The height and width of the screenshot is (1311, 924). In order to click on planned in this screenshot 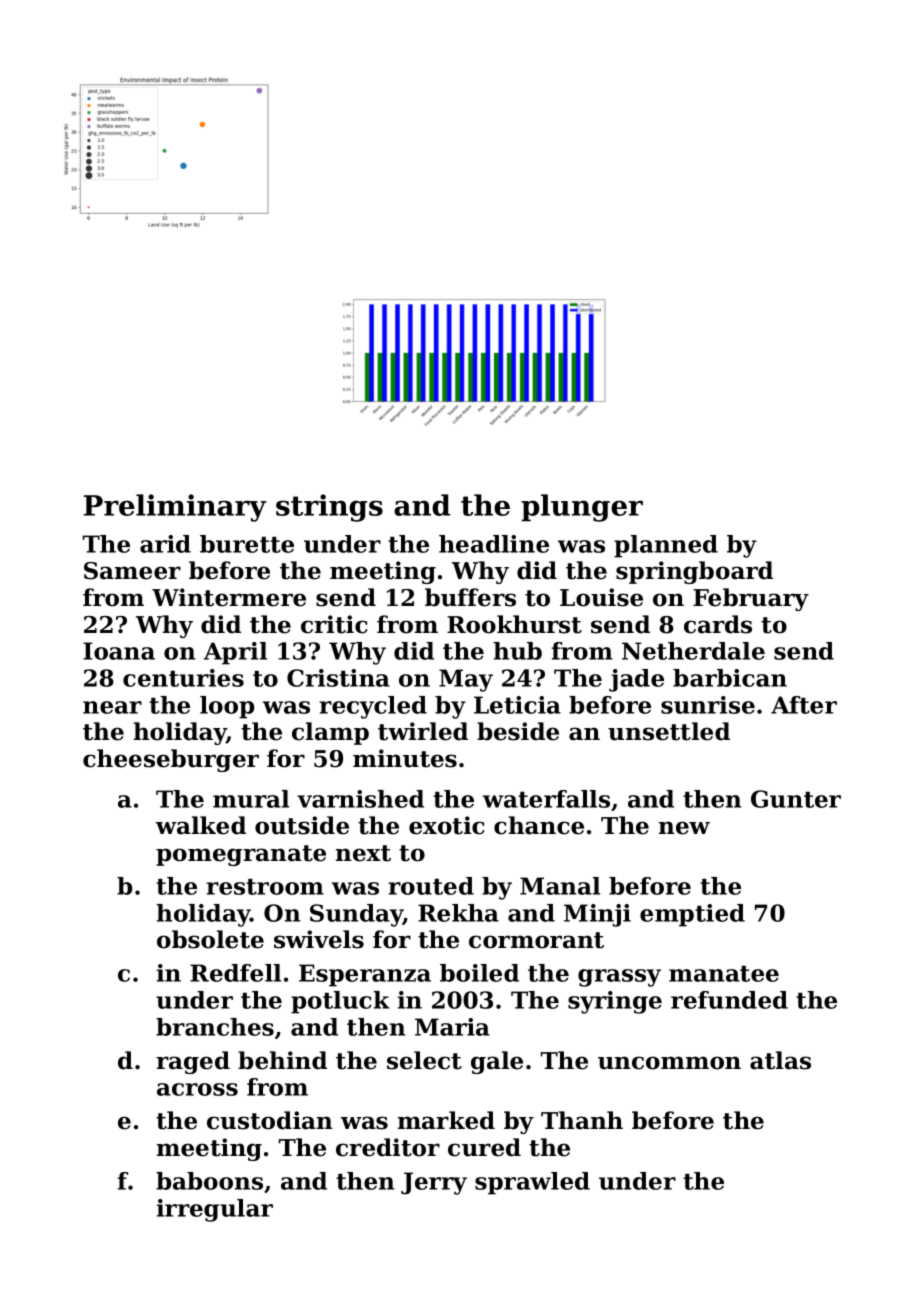, I will do `click(666, 546)`.
